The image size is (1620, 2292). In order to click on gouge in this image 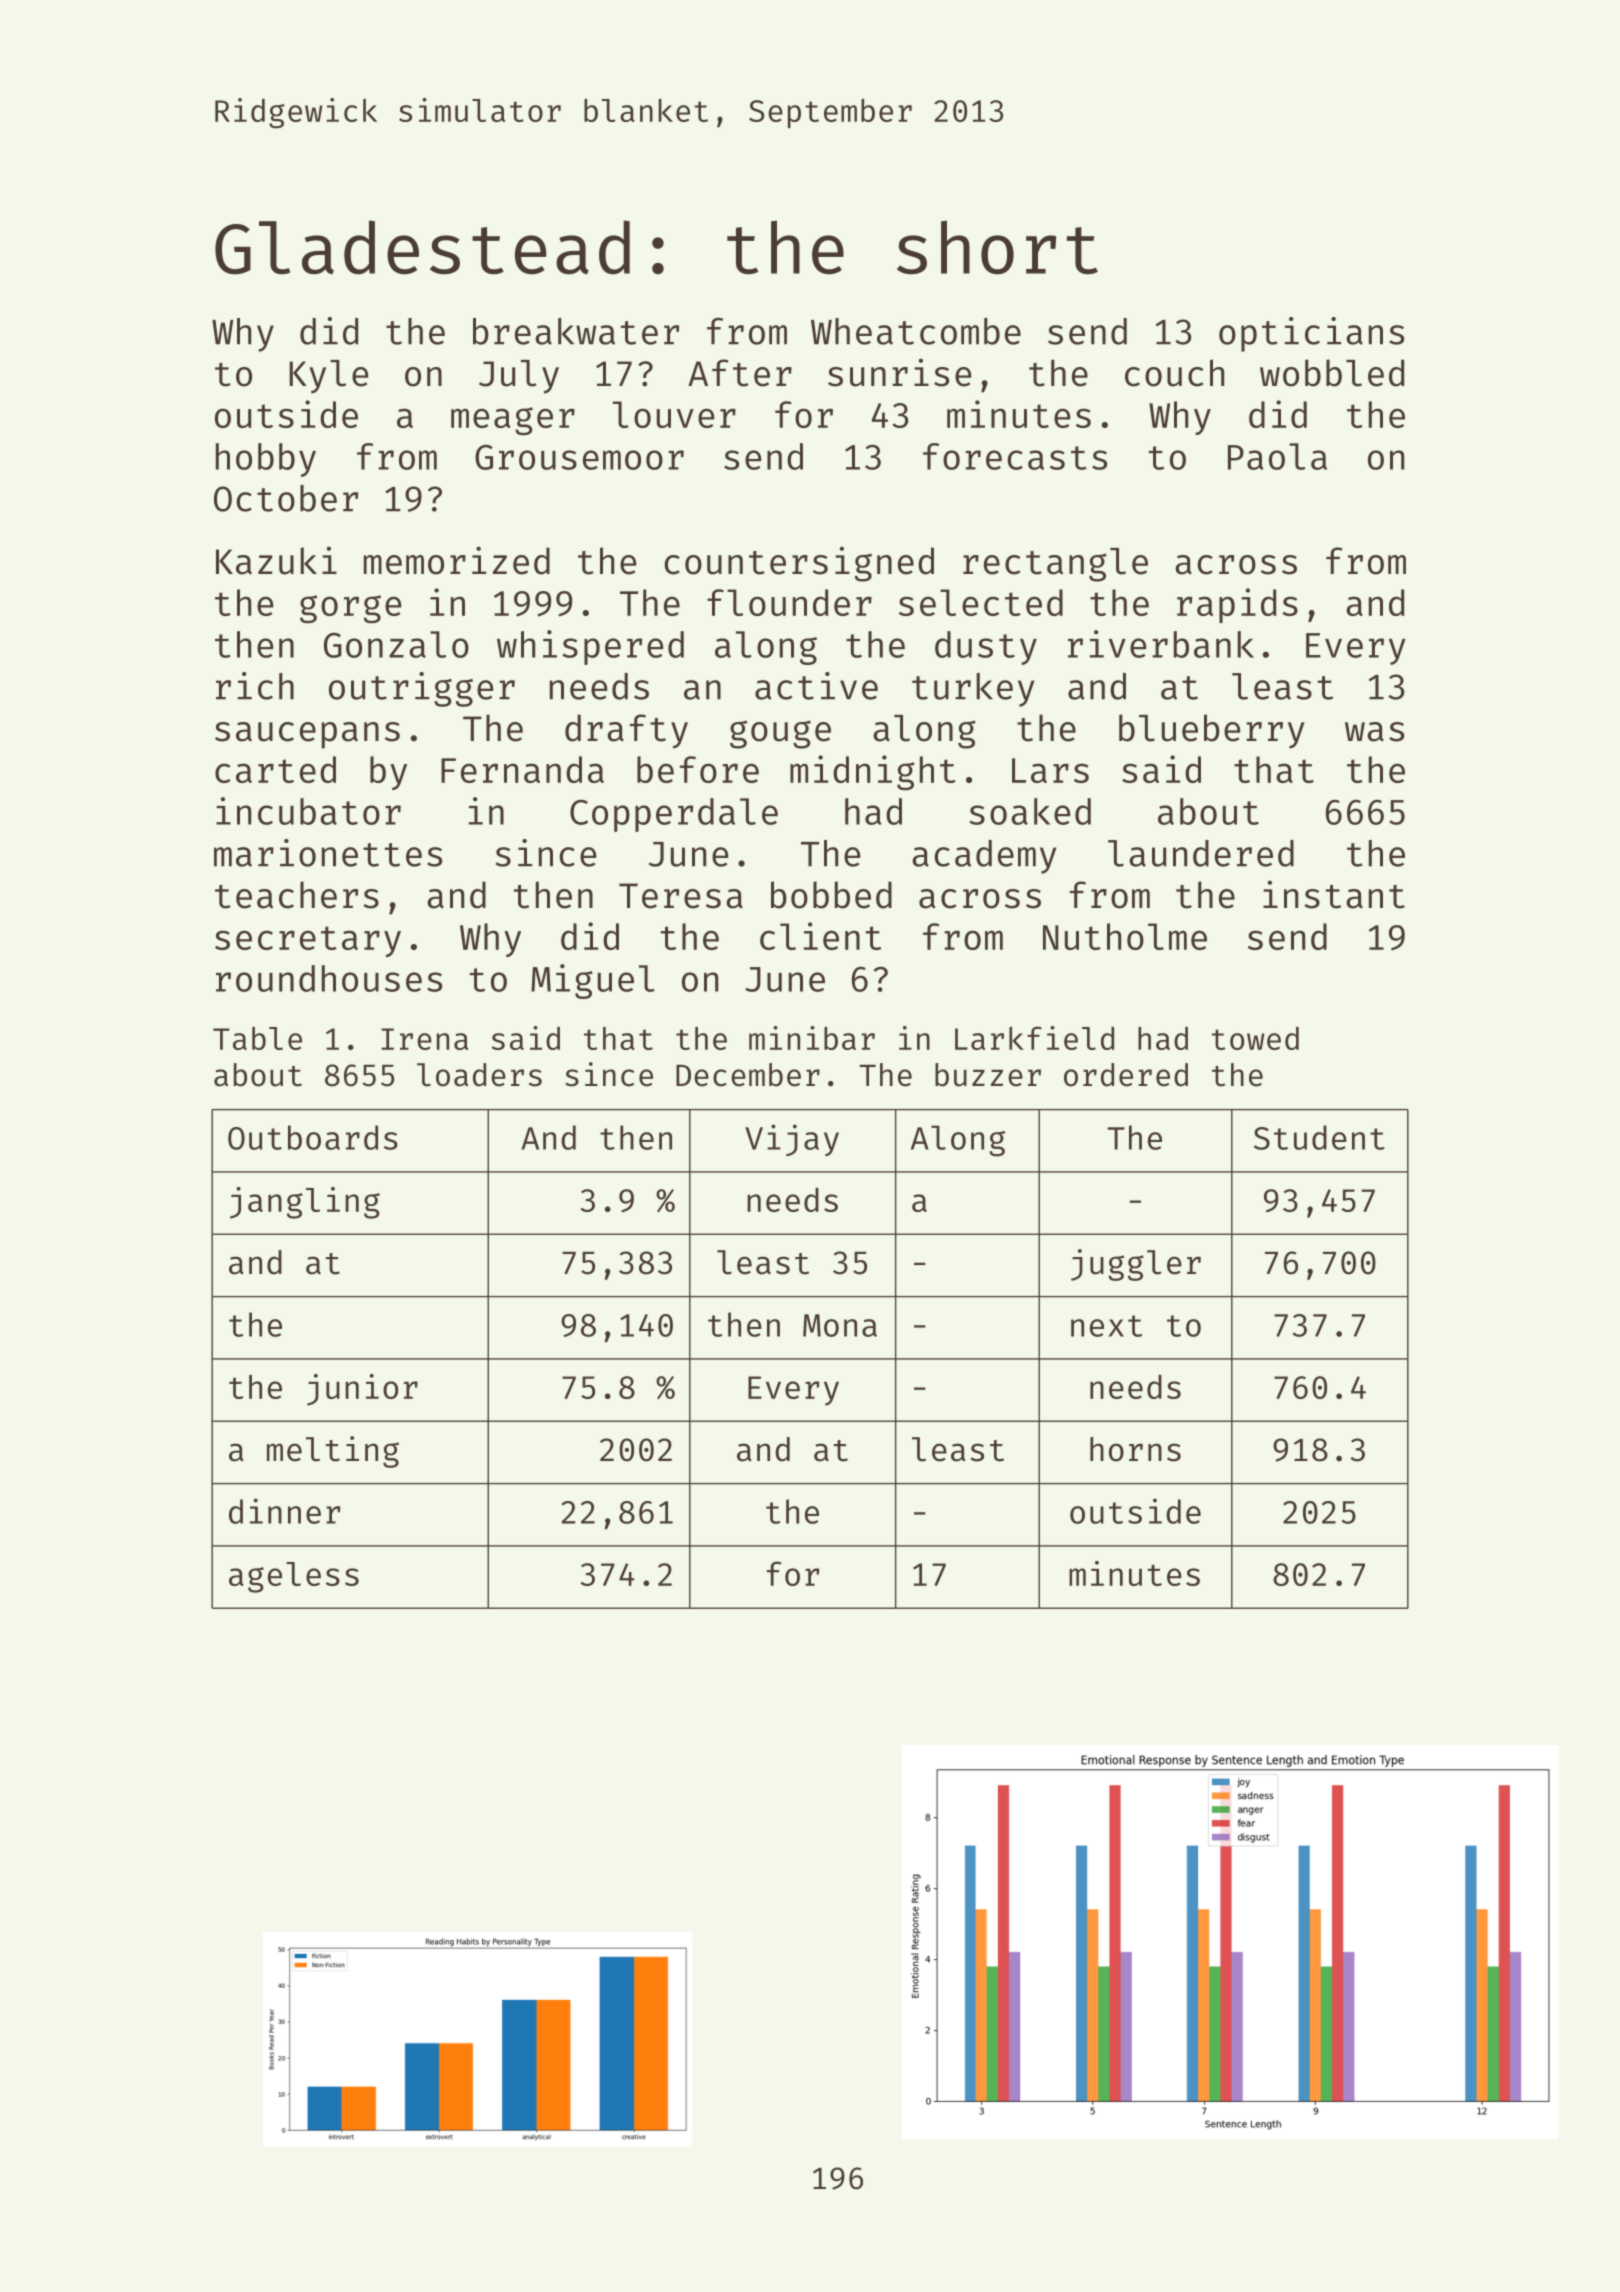, I will do `click(780, 734)`.
